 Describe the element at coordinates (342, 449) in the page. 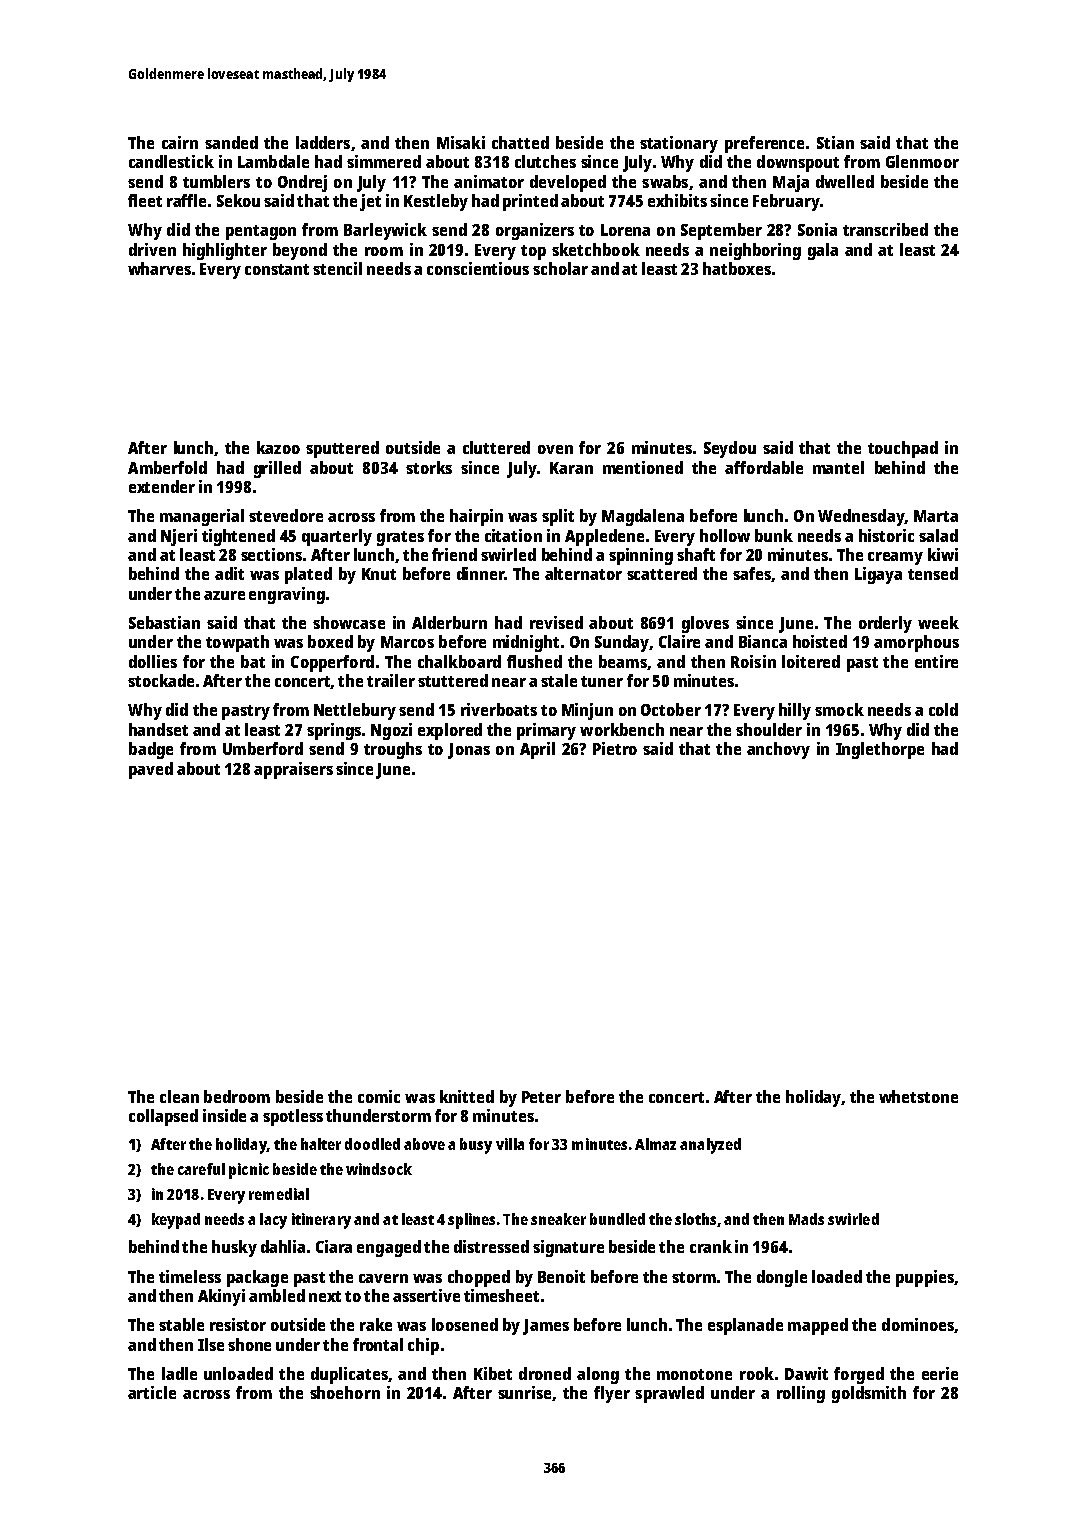

I see `sputtered` at that location.
